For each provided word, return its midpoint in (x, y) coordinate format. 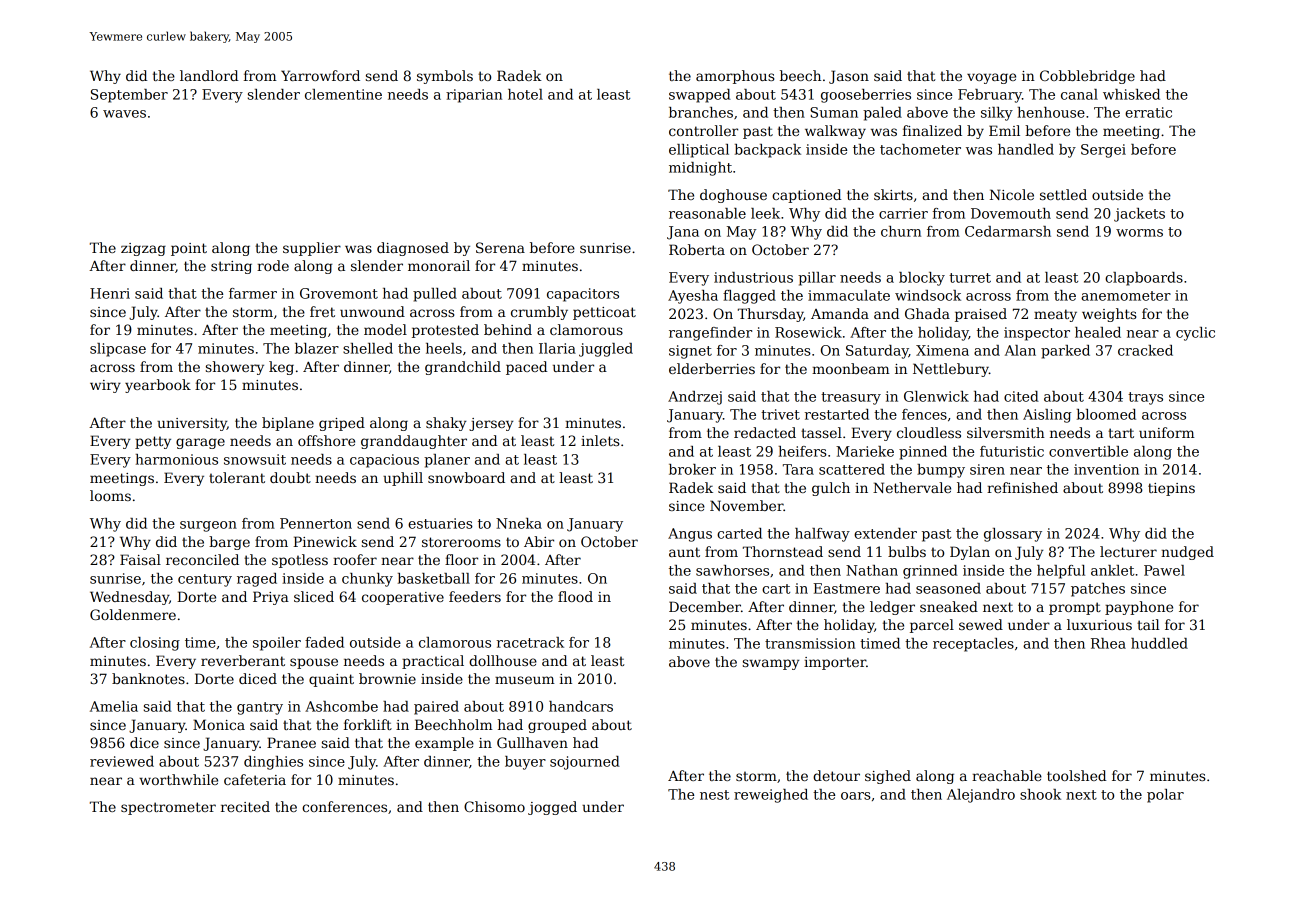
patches (1098, 590)
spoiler (277, 644)
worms (1139, 233)
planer (447, 461)
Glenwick (936, 396)
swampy (771, 664)
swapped (700, 96)
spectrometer (168, 808)
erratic (1148, 112)
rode (273, 265)
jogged (552, 808)
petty (153, 442)
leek (765, 213)
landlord (209, 75)
